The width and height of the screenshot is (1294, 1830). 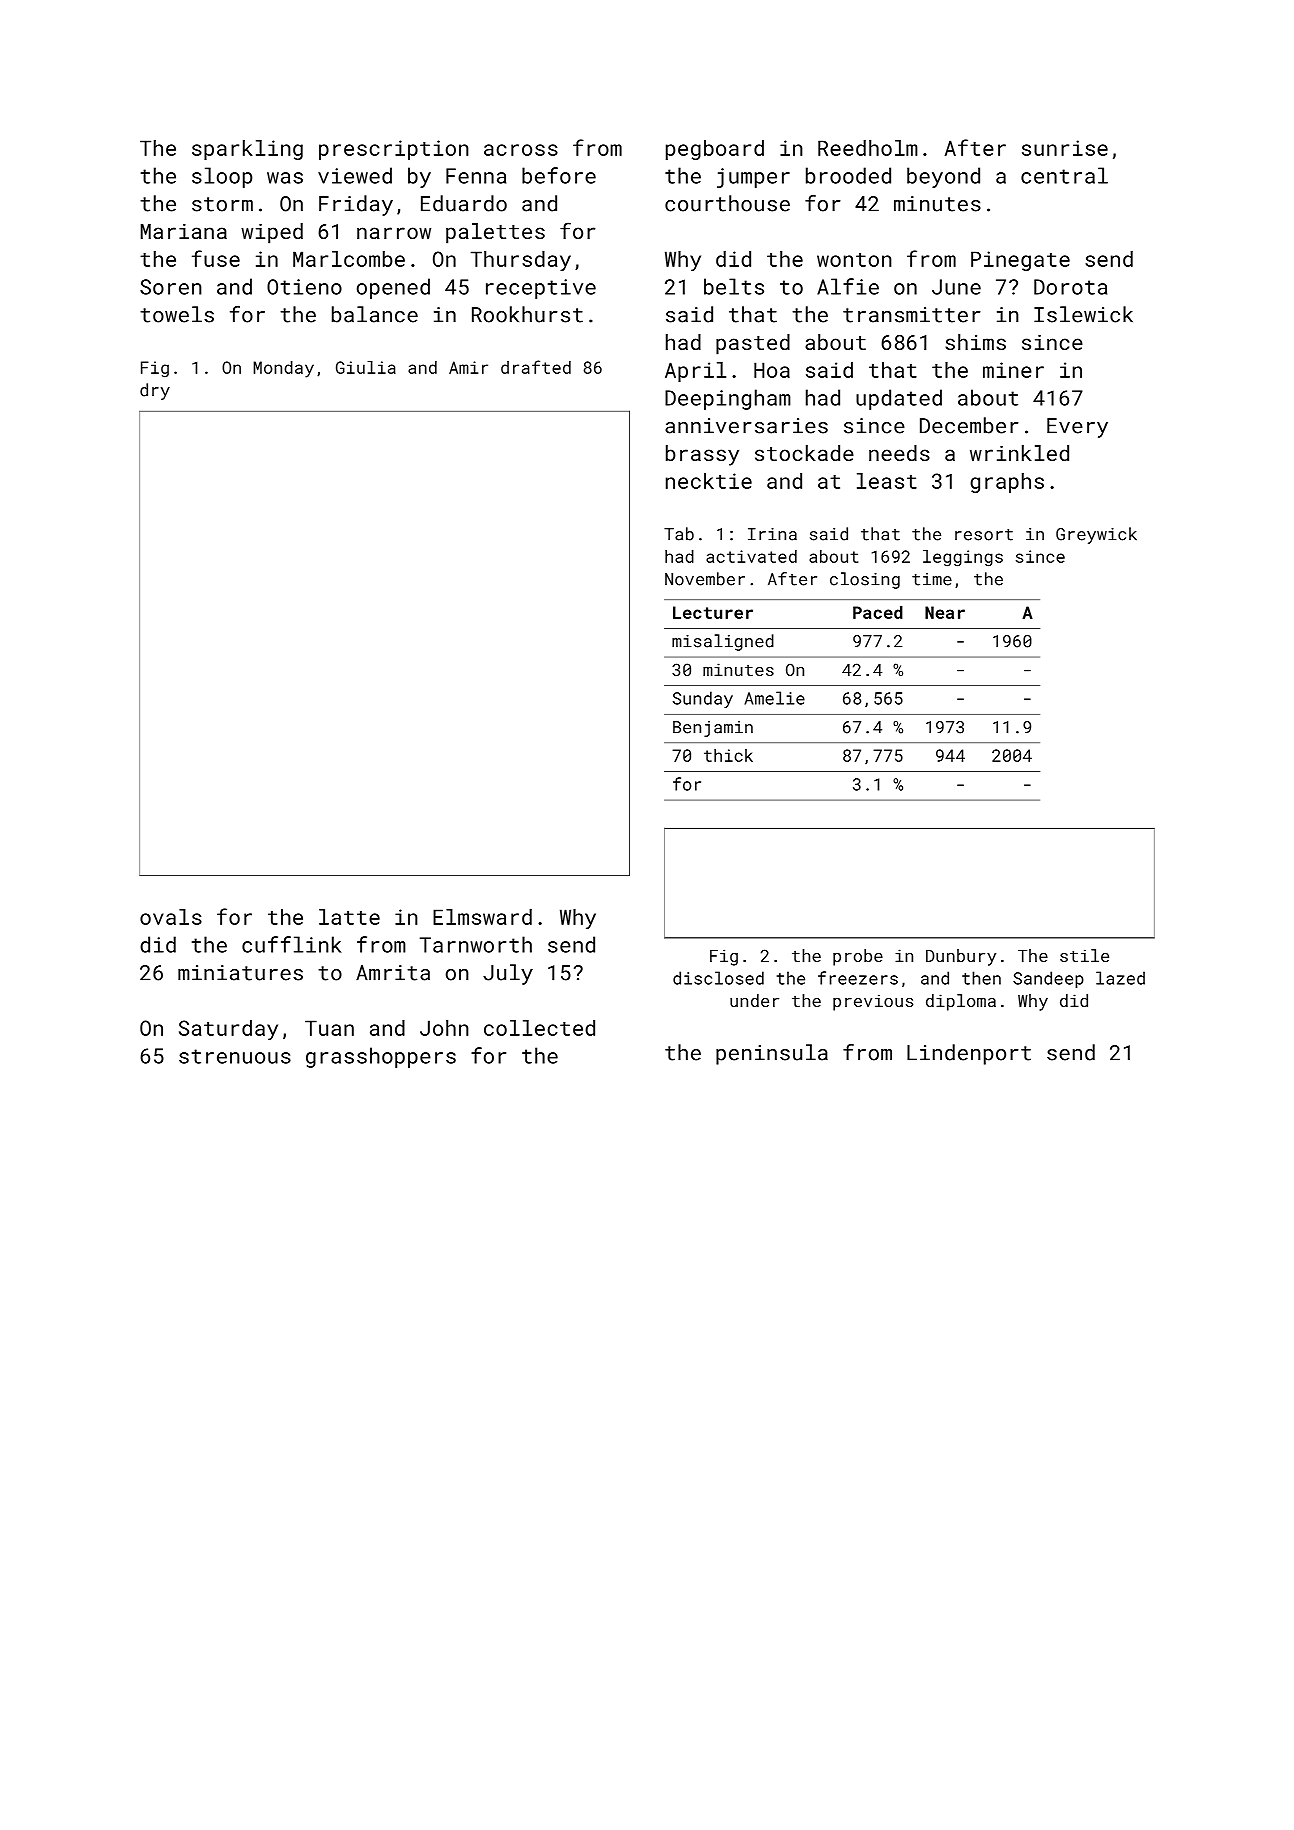 What do you see at coordinates (899, 399) in the screenshot?
I see `updated` at bounding box center [899, 399].
